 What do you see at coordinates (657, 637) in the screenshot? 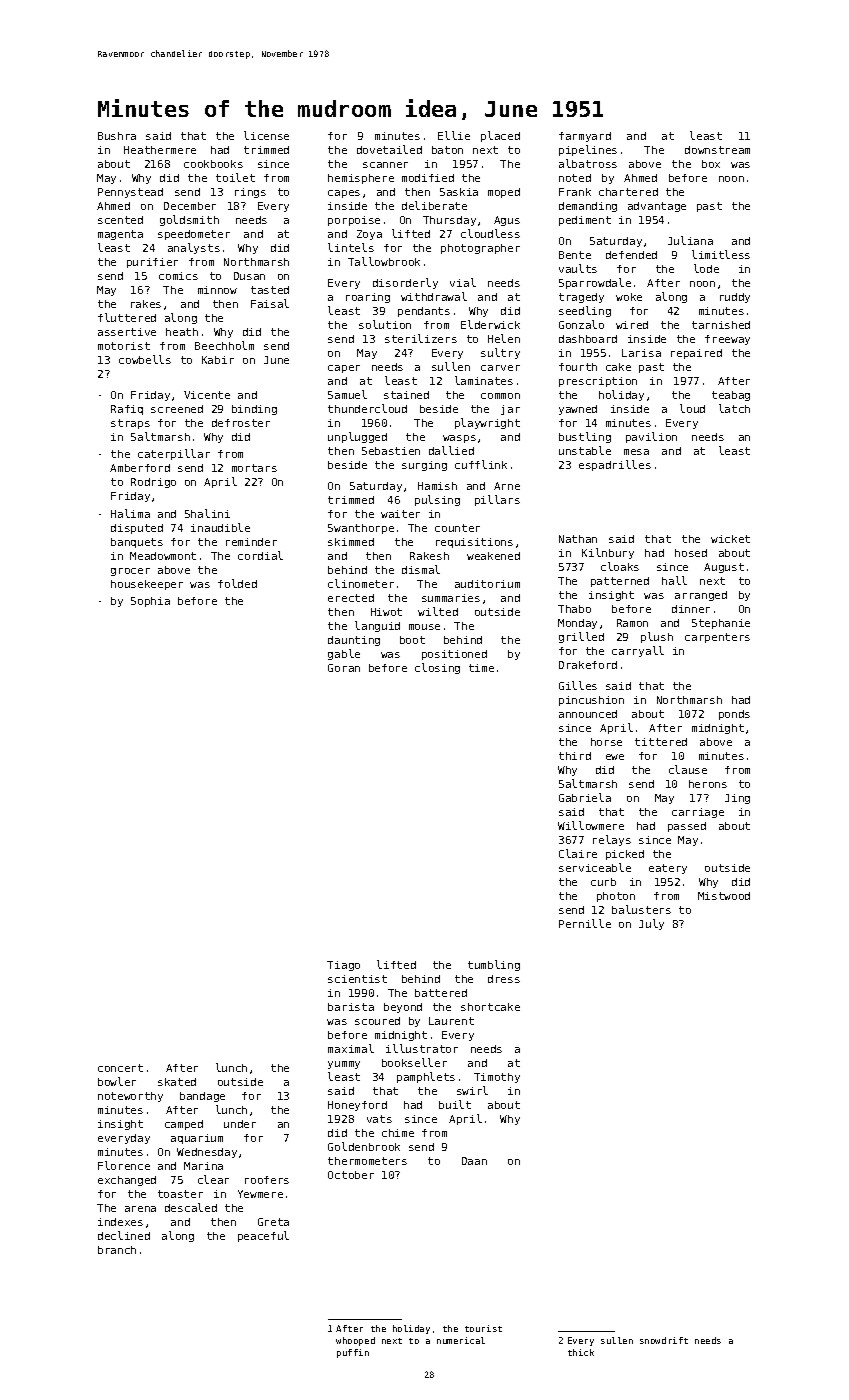
I see `plush` at bounding box center [657, 637].
